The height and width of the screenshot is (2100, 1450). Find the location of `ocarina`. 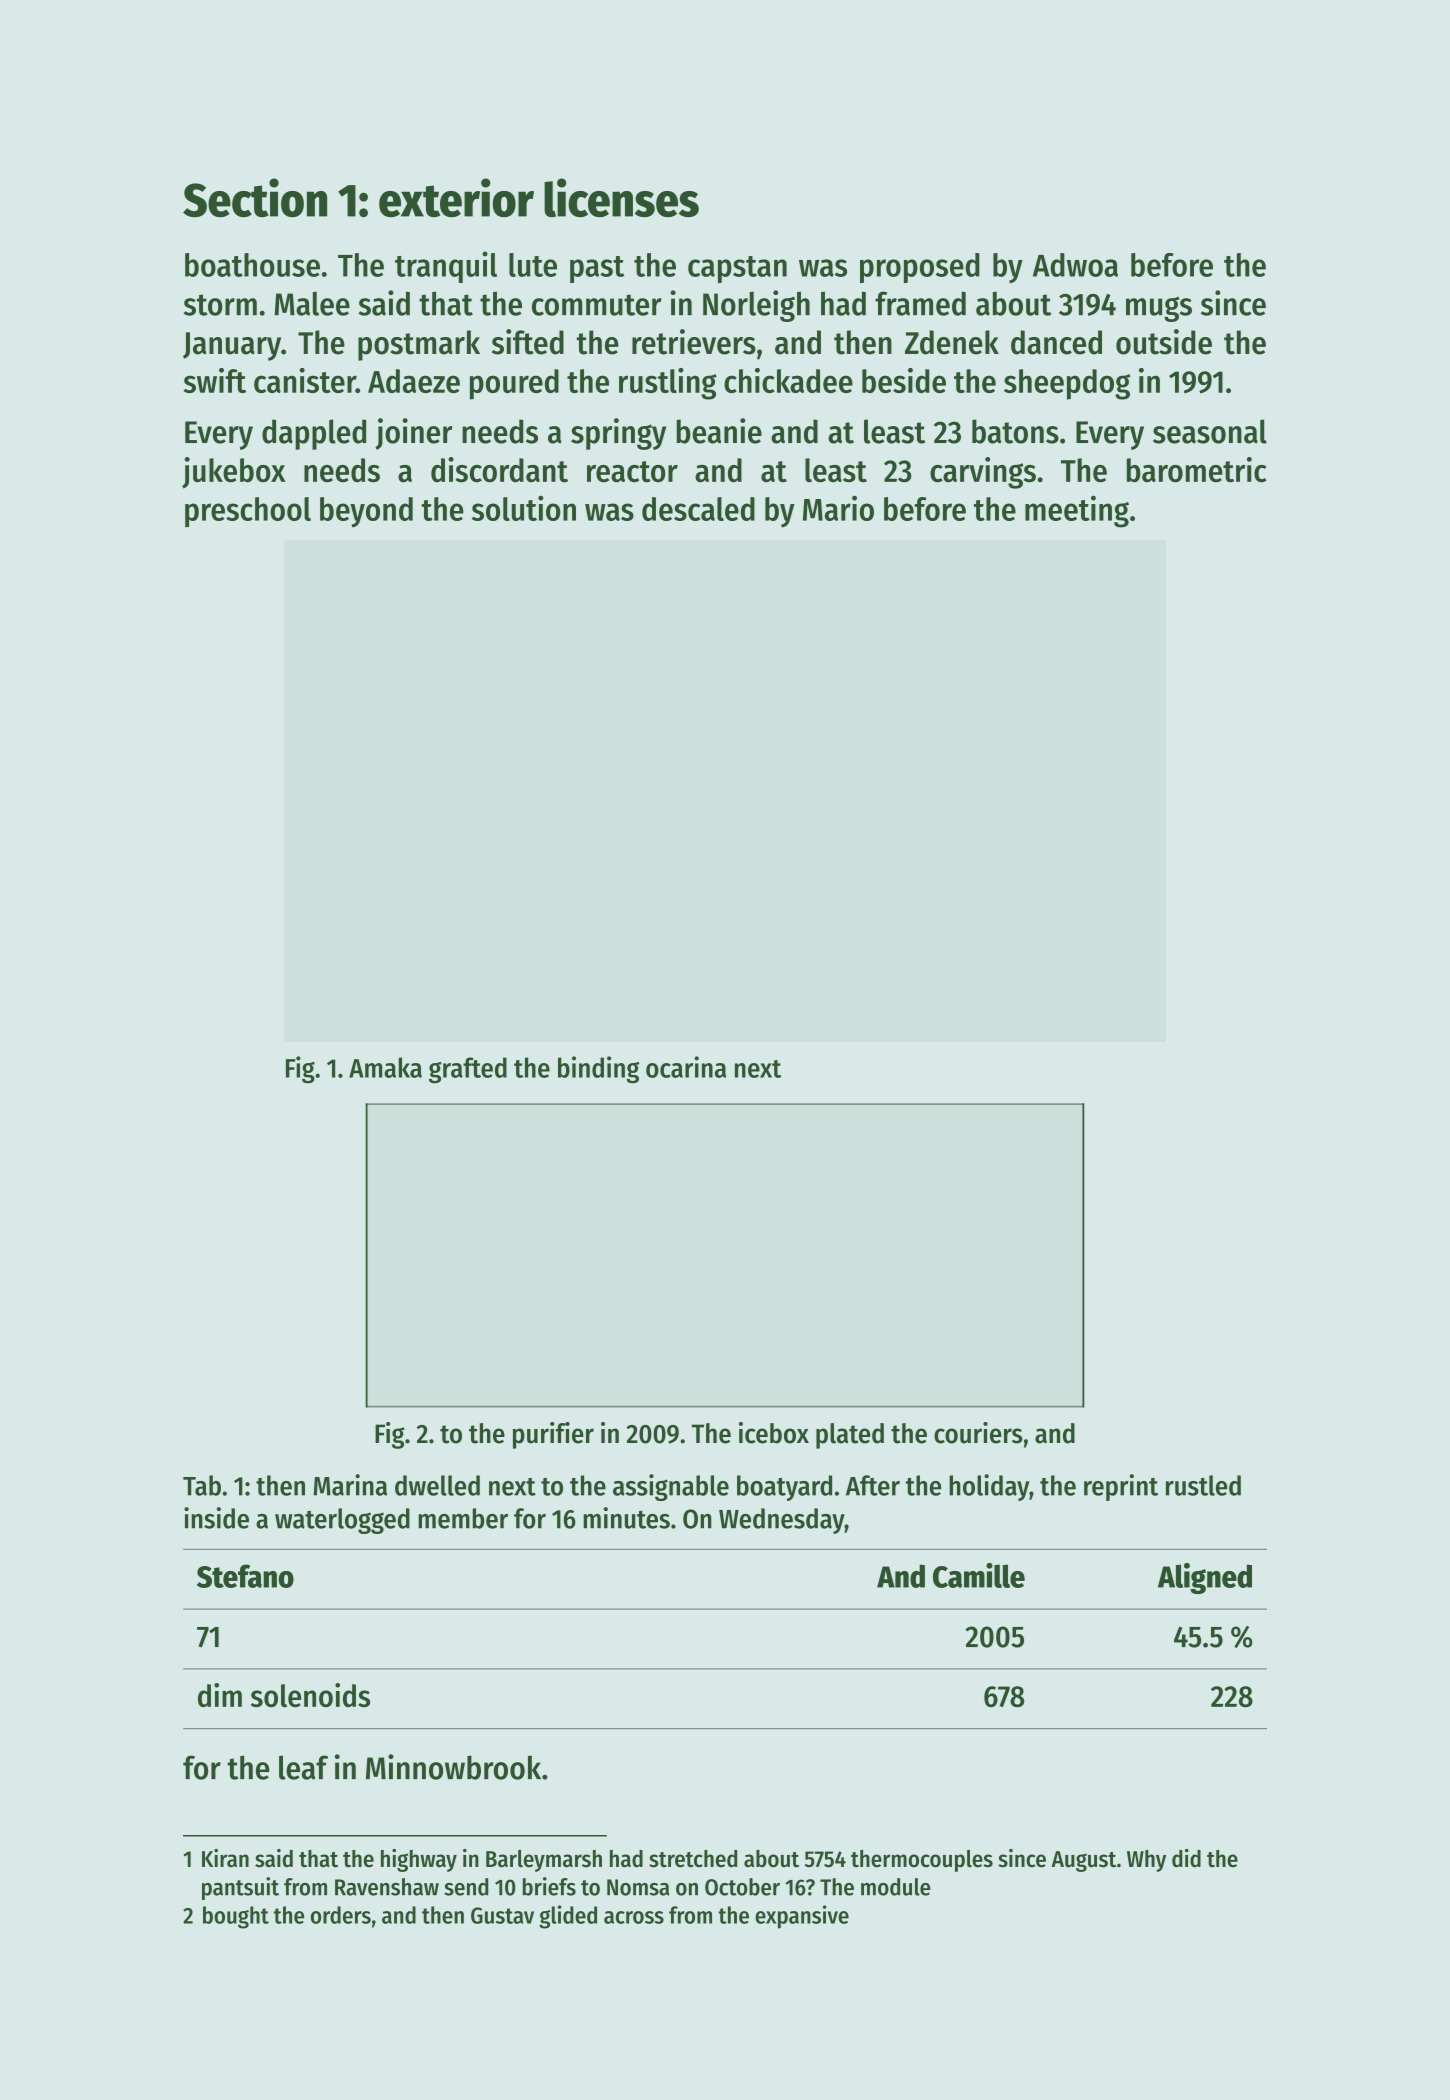

ocarina is located at coordinates (686, 1067).
